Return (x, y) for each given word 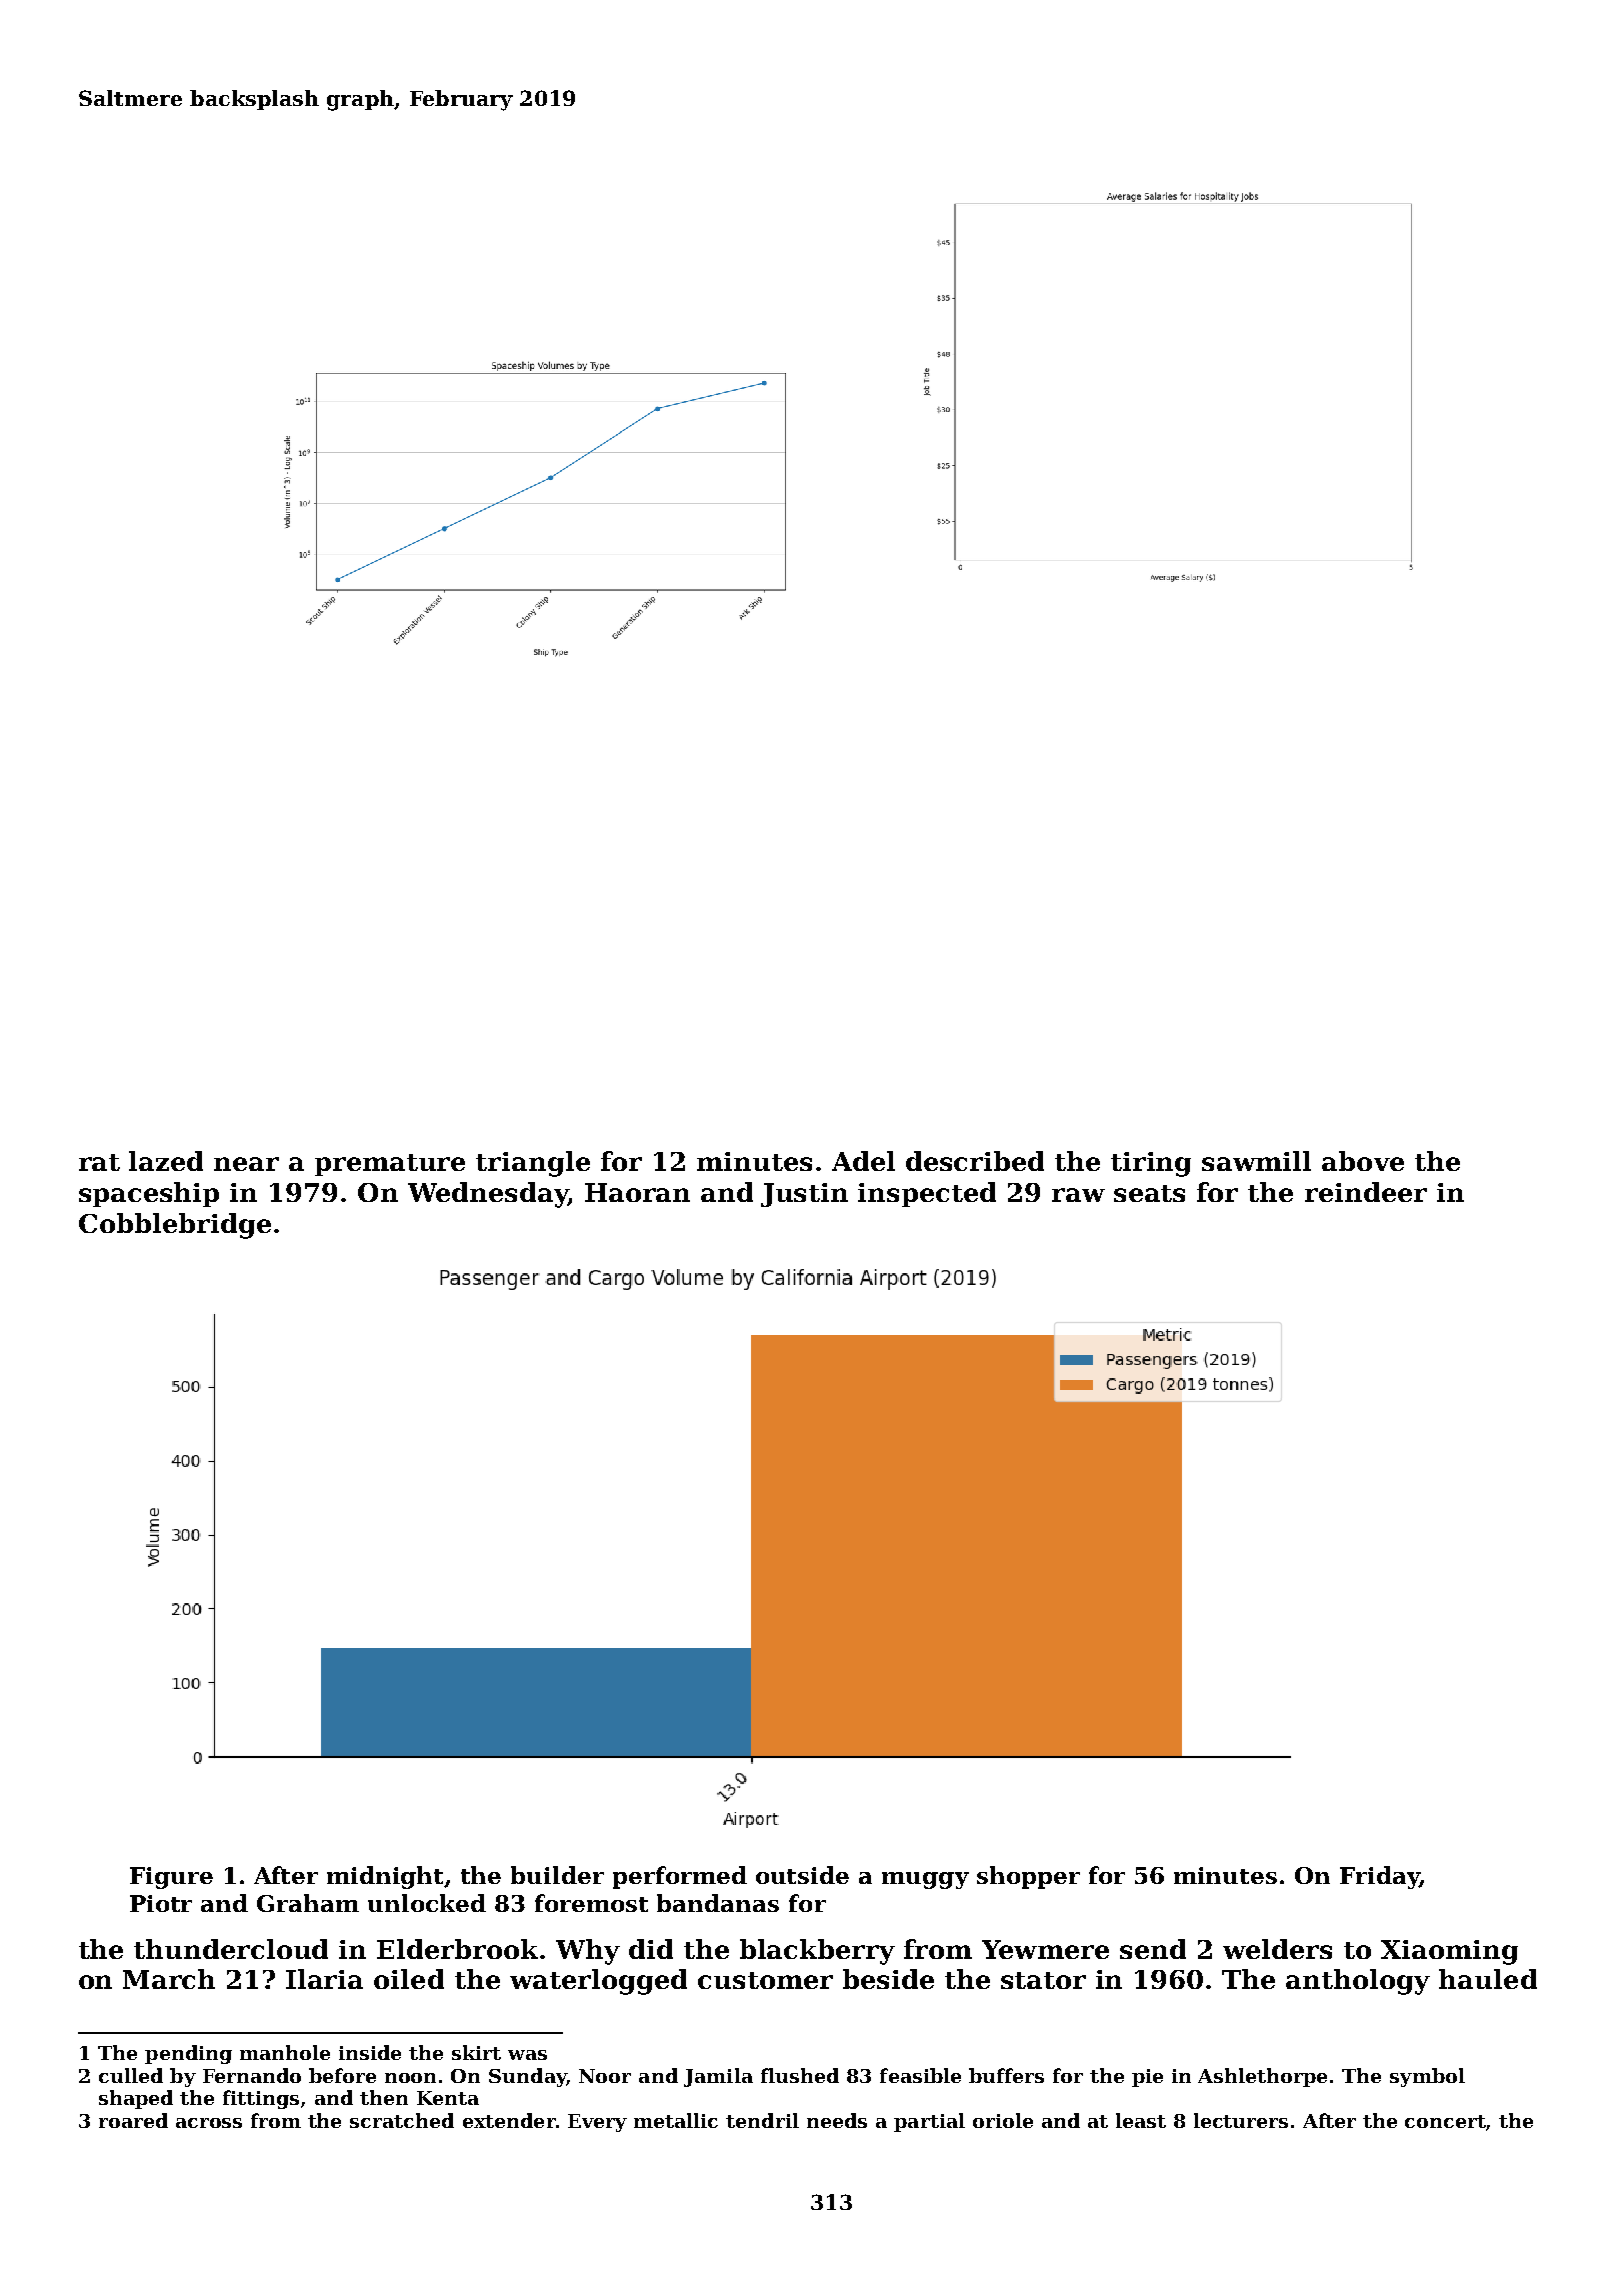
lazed (166, 1161)
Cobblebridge (175, 1226)
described (975, 1161)
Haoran (637, 1192)
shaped (136, 2099)
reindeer (1366, 1192)
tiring (1151, 1164)
